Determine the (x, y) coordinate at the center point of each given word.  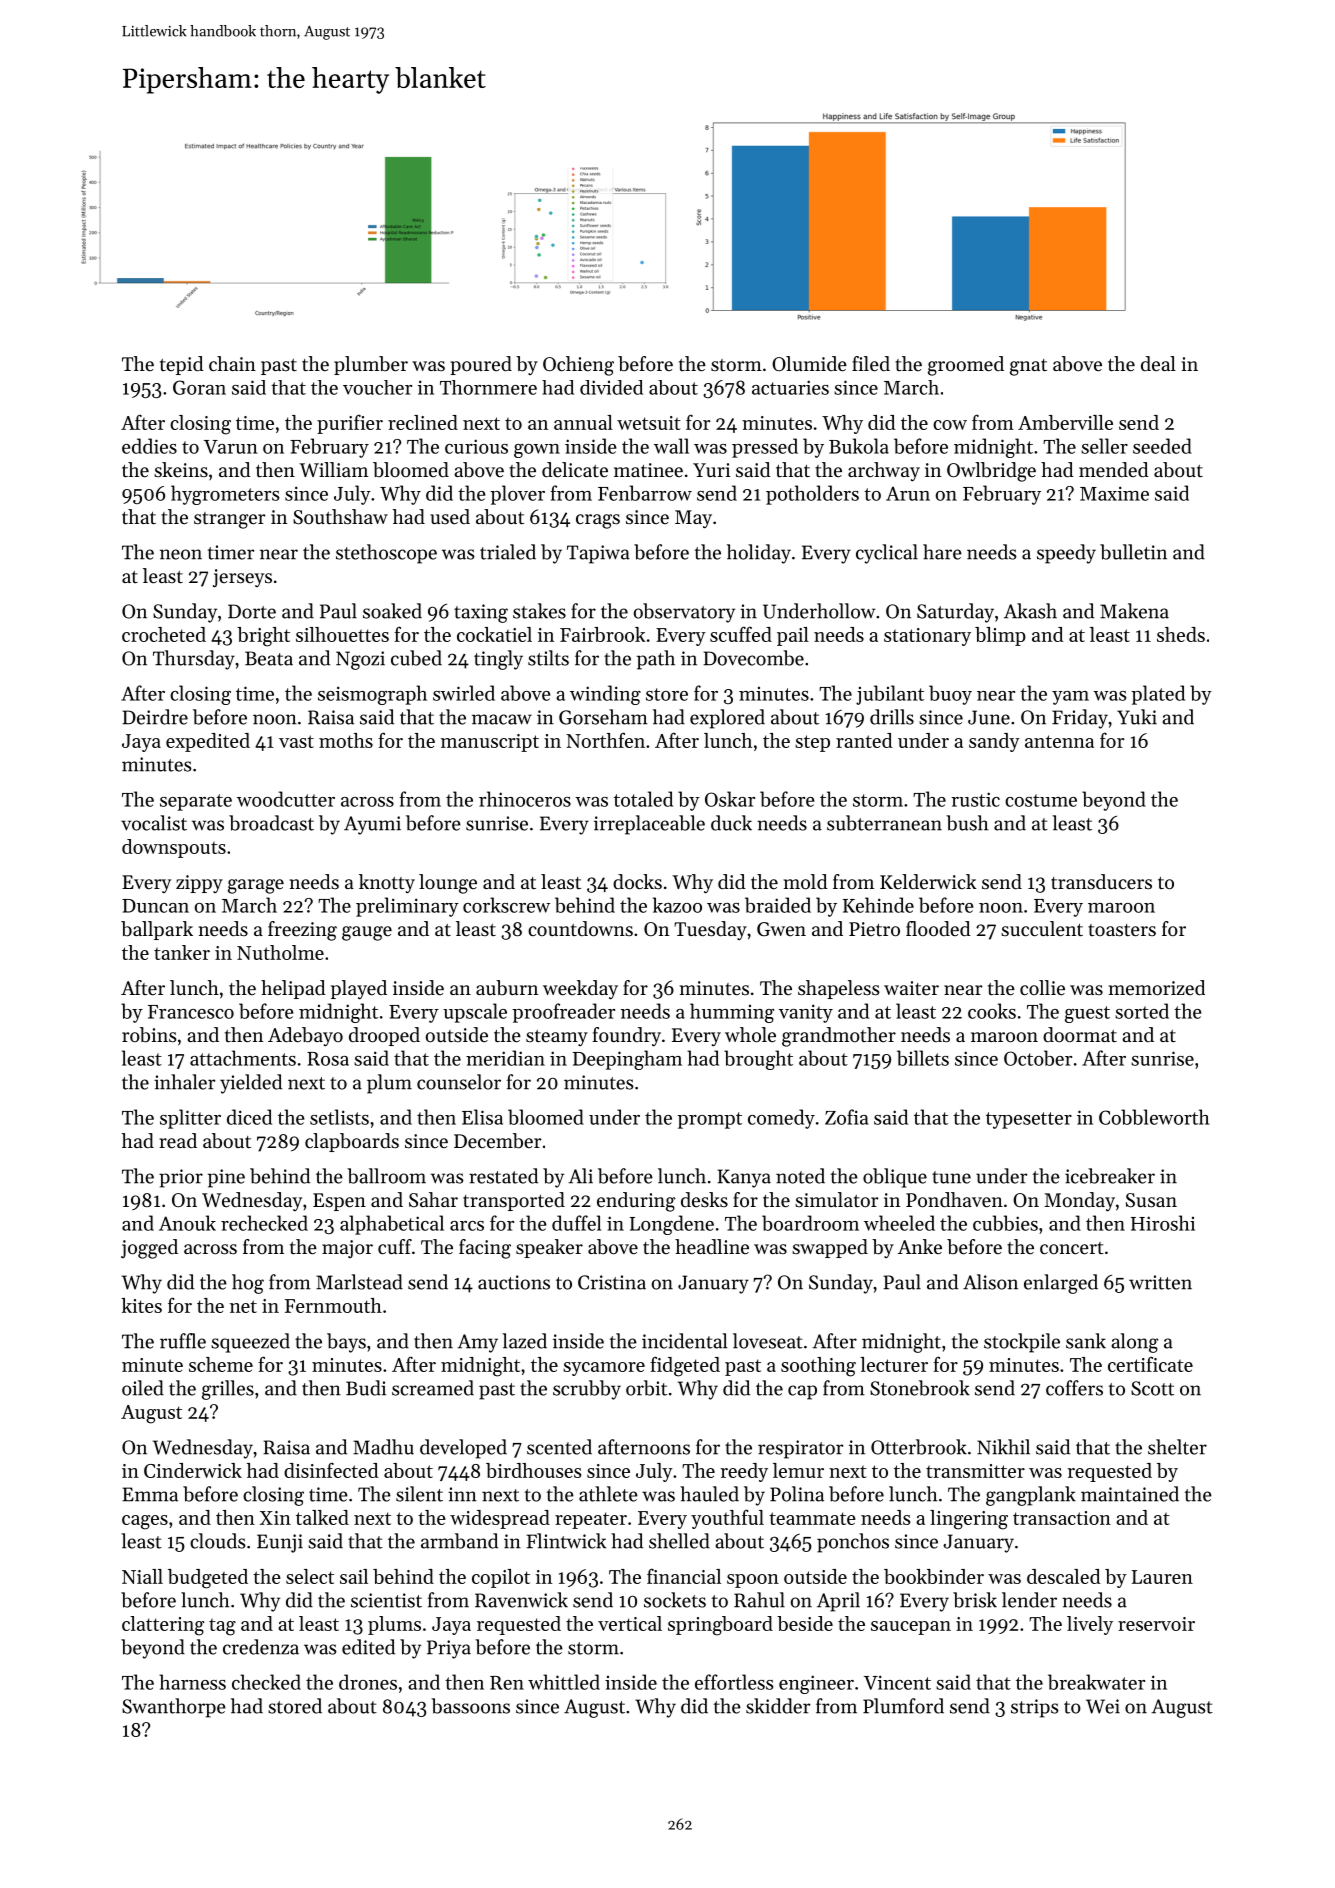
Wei (1103, 1706)
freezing (302, 931)
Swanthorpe (174, 1708)
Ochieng (578, 366)
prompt (709, 1120)
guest (1087, 1014)
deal (1158, 364)
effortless (734, 1682)
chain (232, 364)
